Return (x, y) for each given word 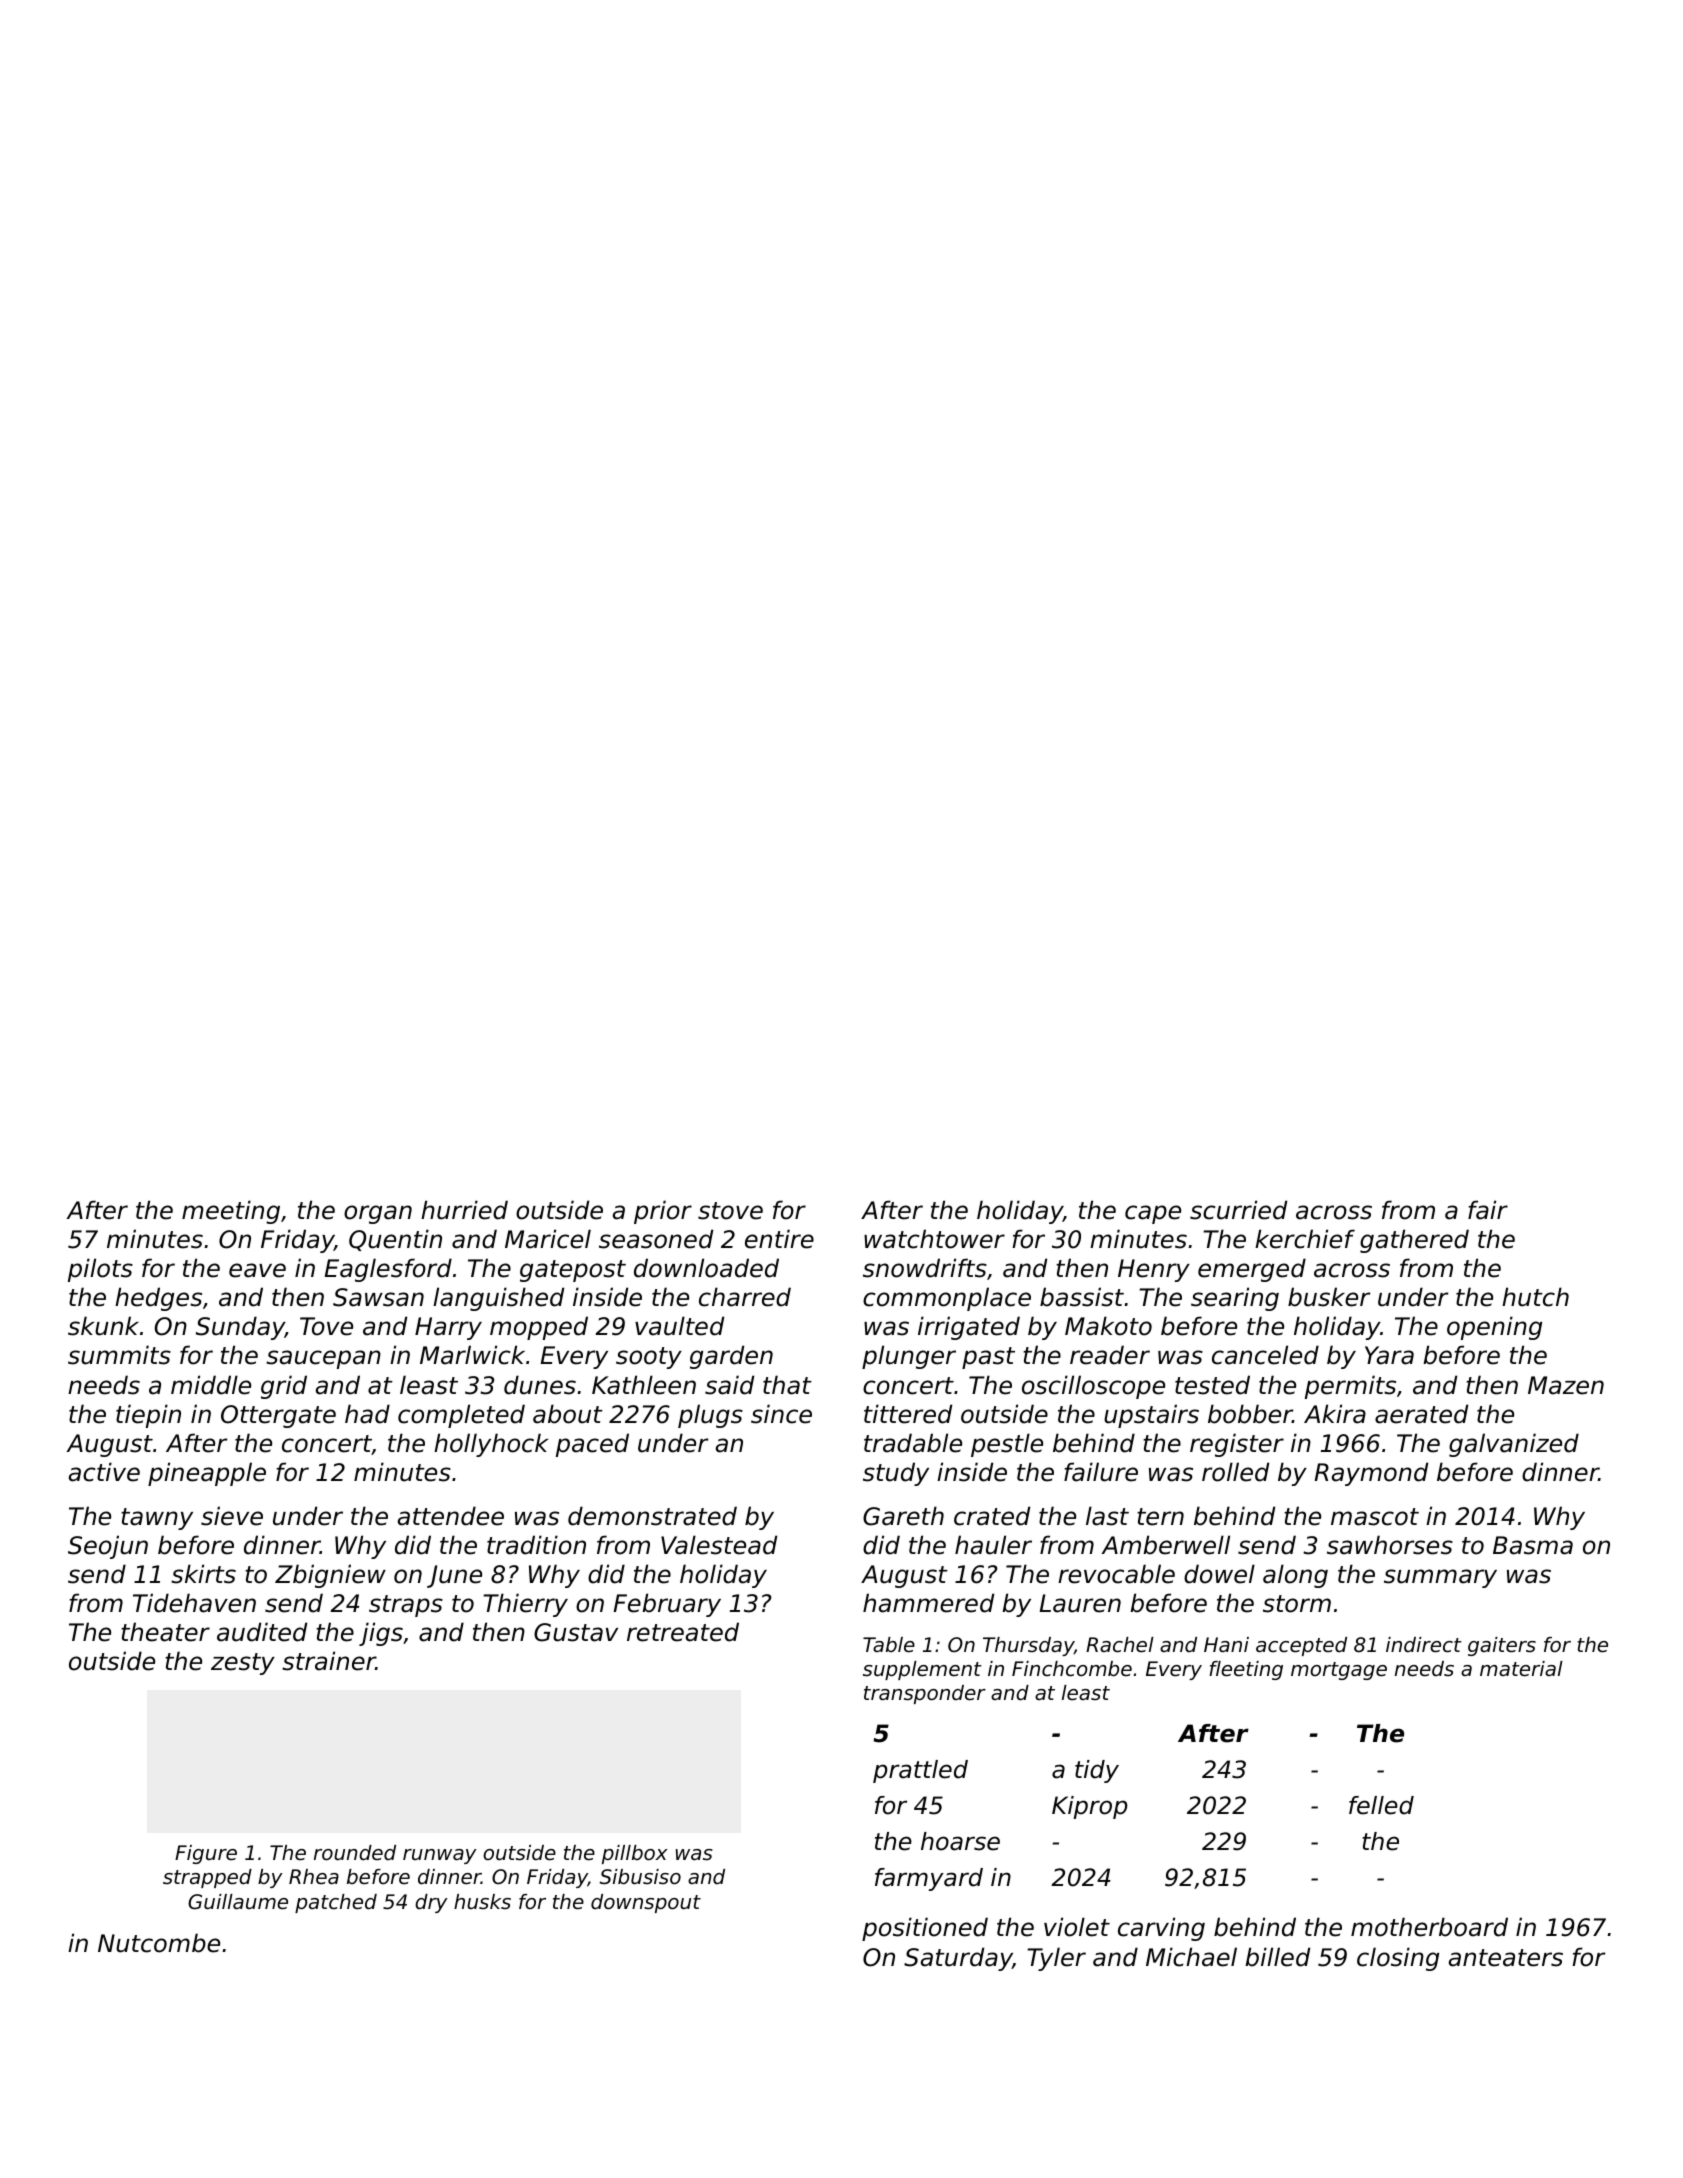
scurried (1238, 1210)
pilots (100, 1270)
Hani (1226, 1644)
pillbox (635, 1854)
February (667, 1605)
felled (1381, 1805)
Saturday (958, 1959)
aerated (1421, 1414)
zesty (243, 1664)
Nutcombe (159, 1943)
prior (663, 1212)
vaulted (679, 1326)
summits (119, 1355)
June (454, 1576)
